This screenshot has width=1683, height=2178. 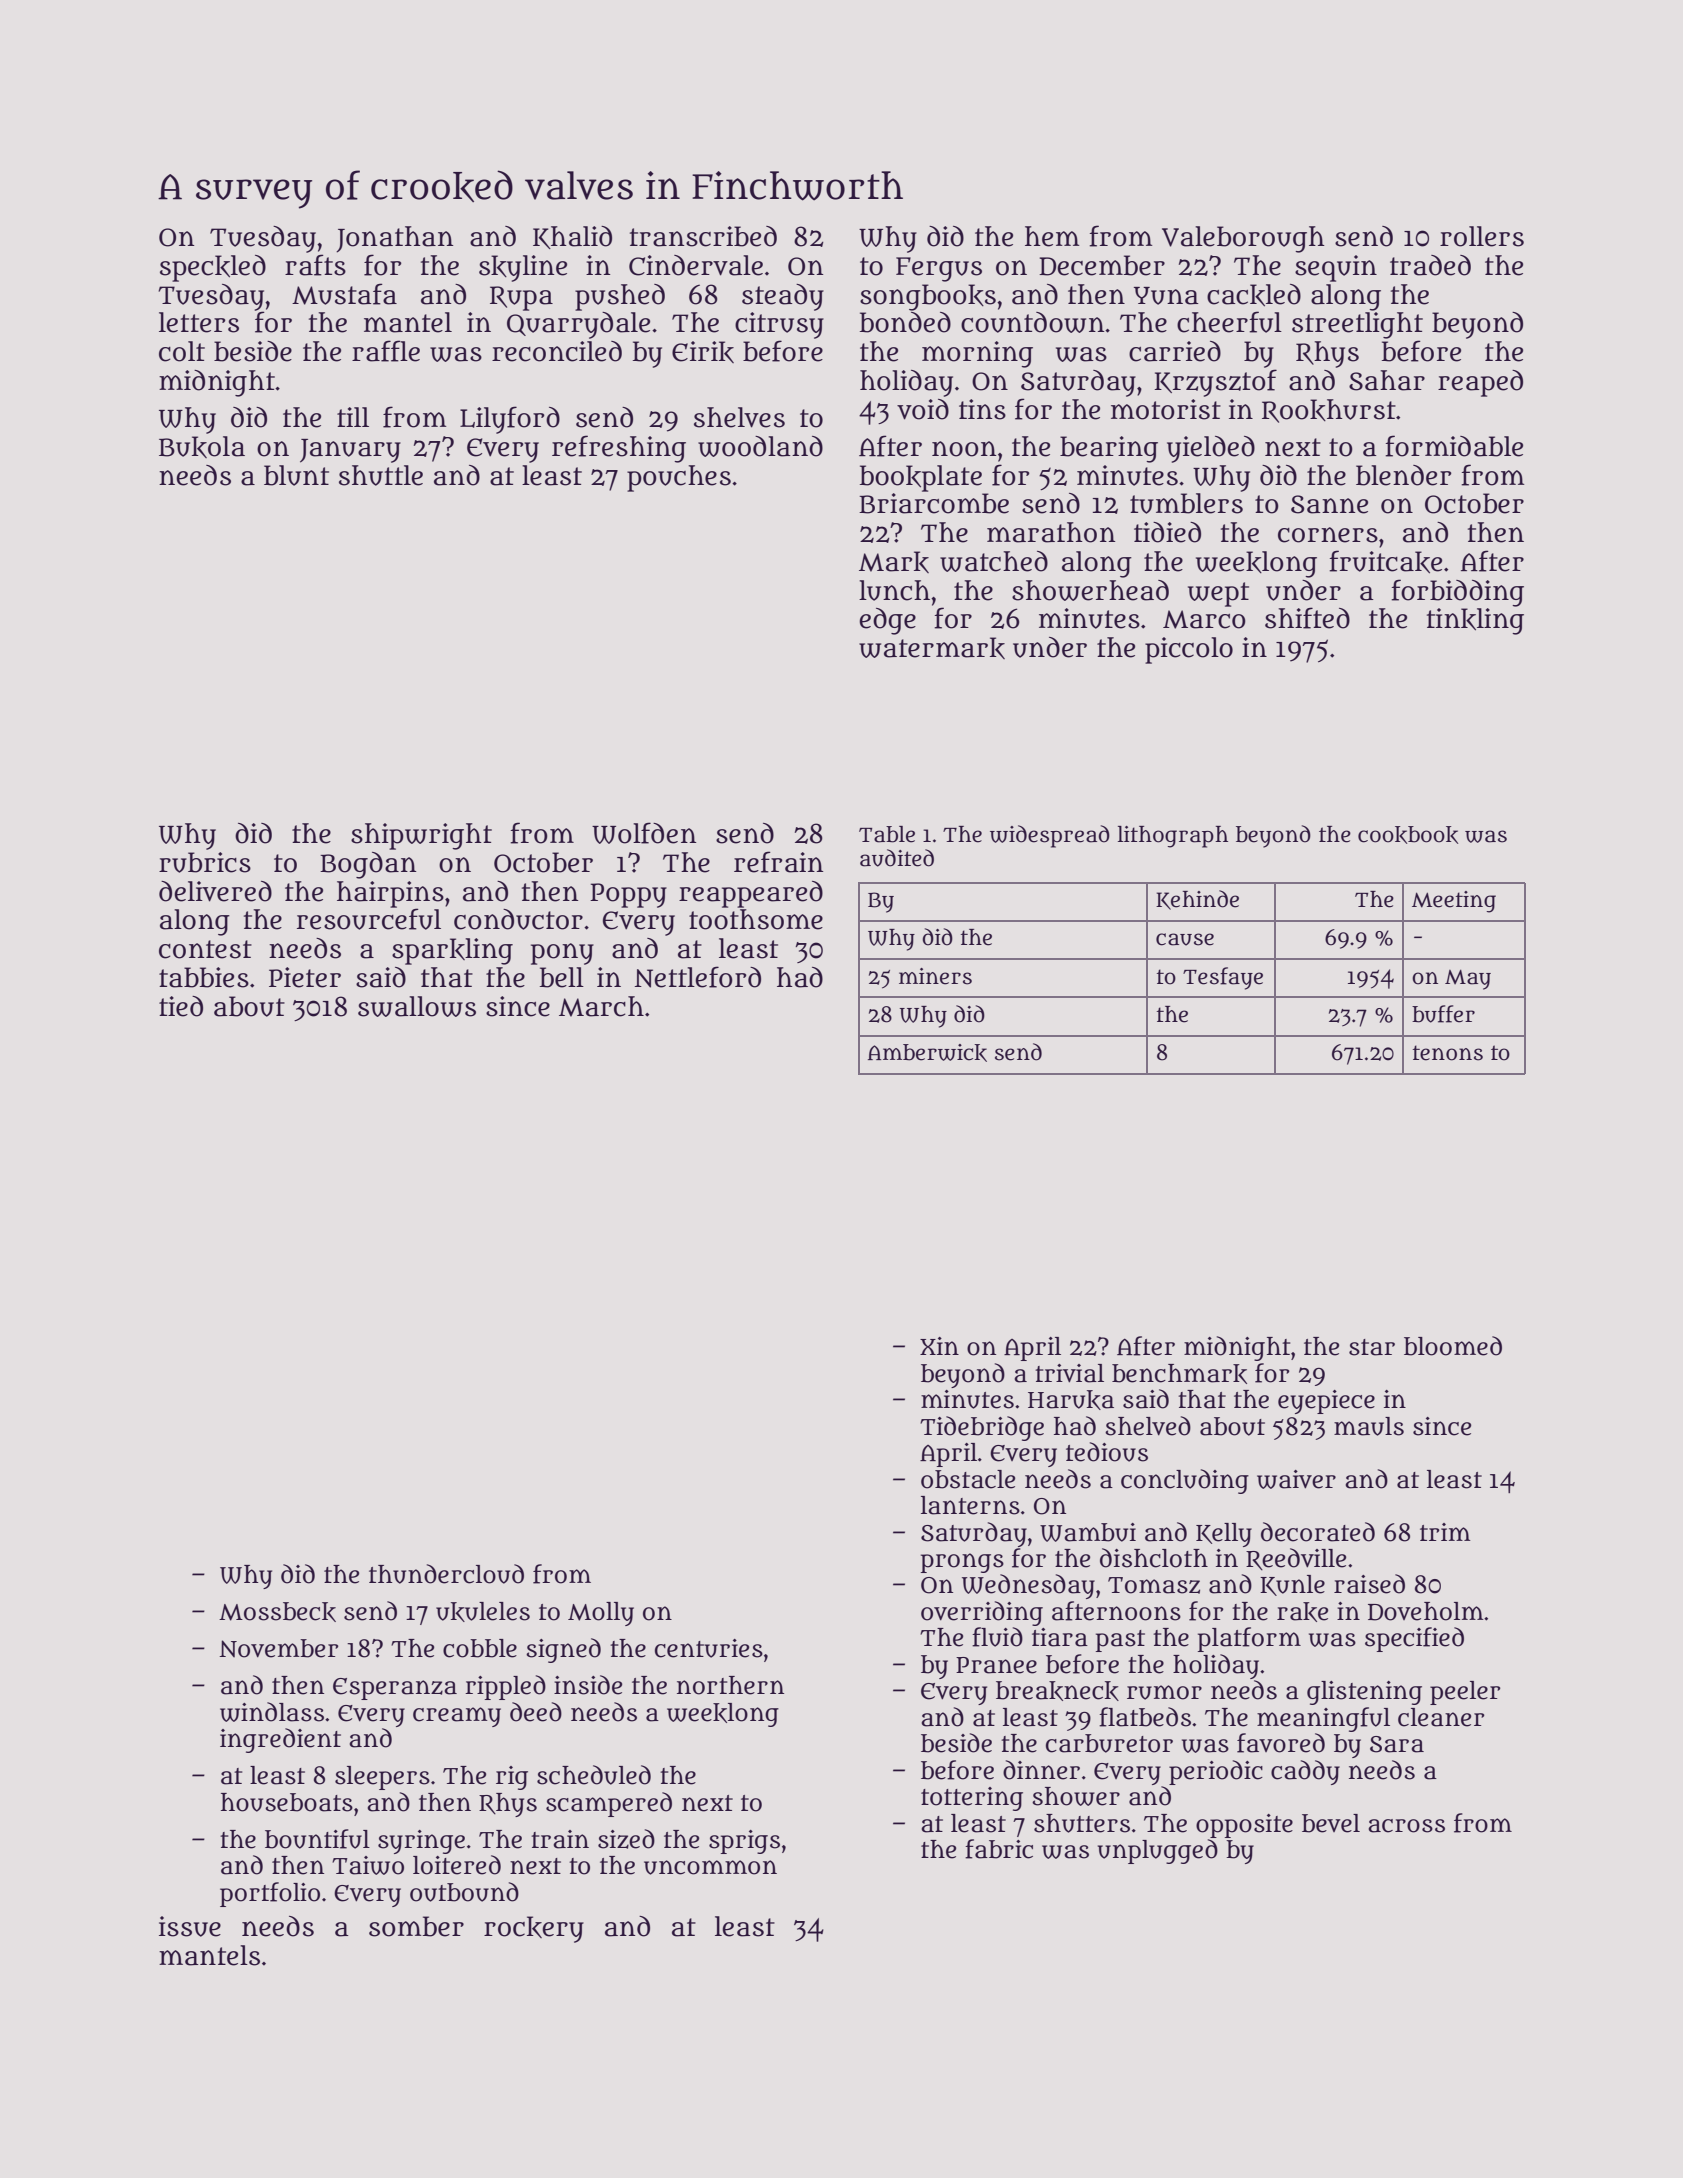 I want to click on Pieter, so click(x=305, y=977).
